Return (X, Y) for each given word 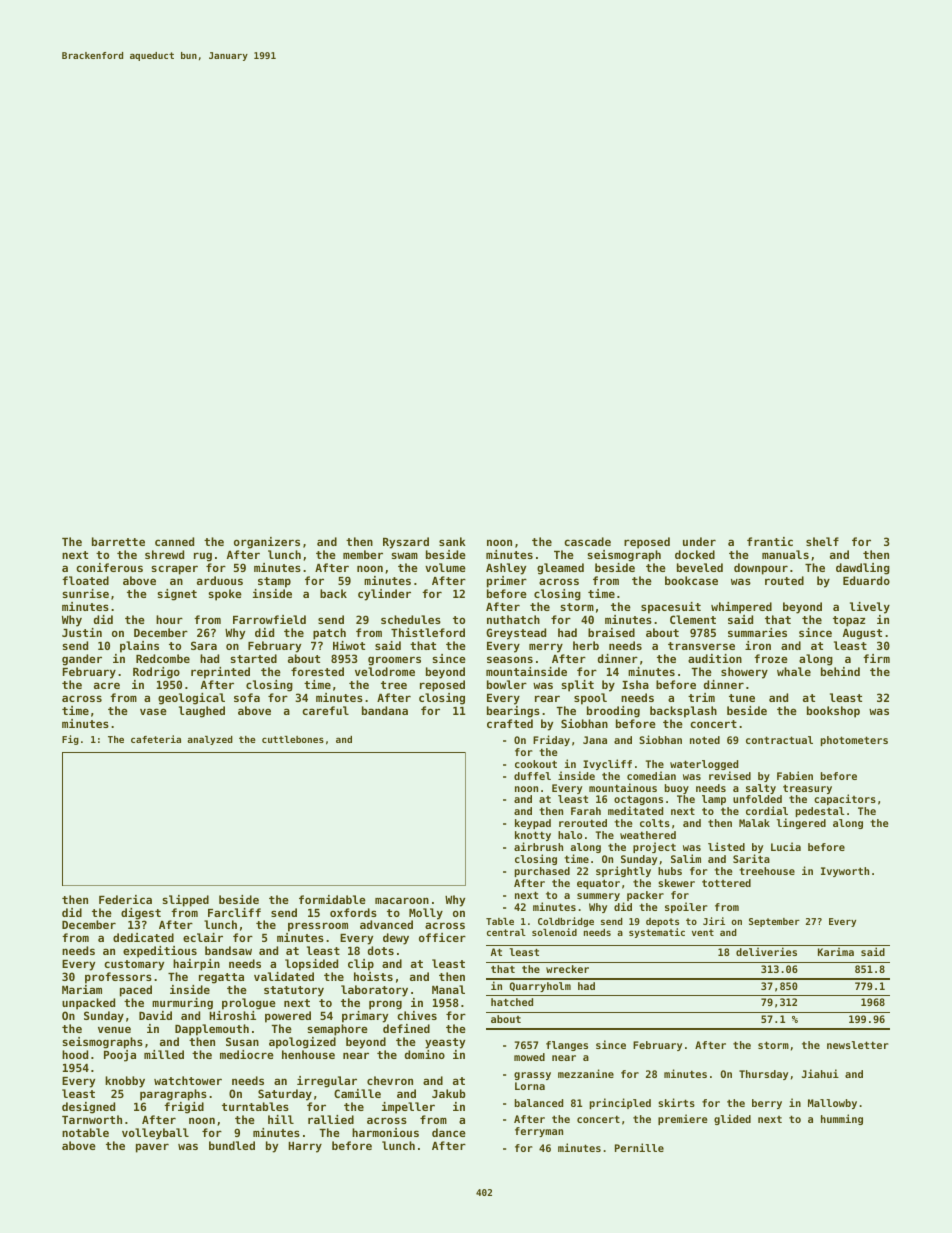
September (774, 922)
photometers (854, 741)
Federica (125, 899)
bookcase (691, 580)
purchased (542, 872)
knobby (125, 1082)
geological (191, 699)
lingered (801, 824)
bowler (507, 684)
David (155, 1015)
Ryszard (406, 543)
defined (406, 1028)
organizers (267, 543)
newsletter (858, 1045)
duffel (532, 776)
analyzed (210, 740)
